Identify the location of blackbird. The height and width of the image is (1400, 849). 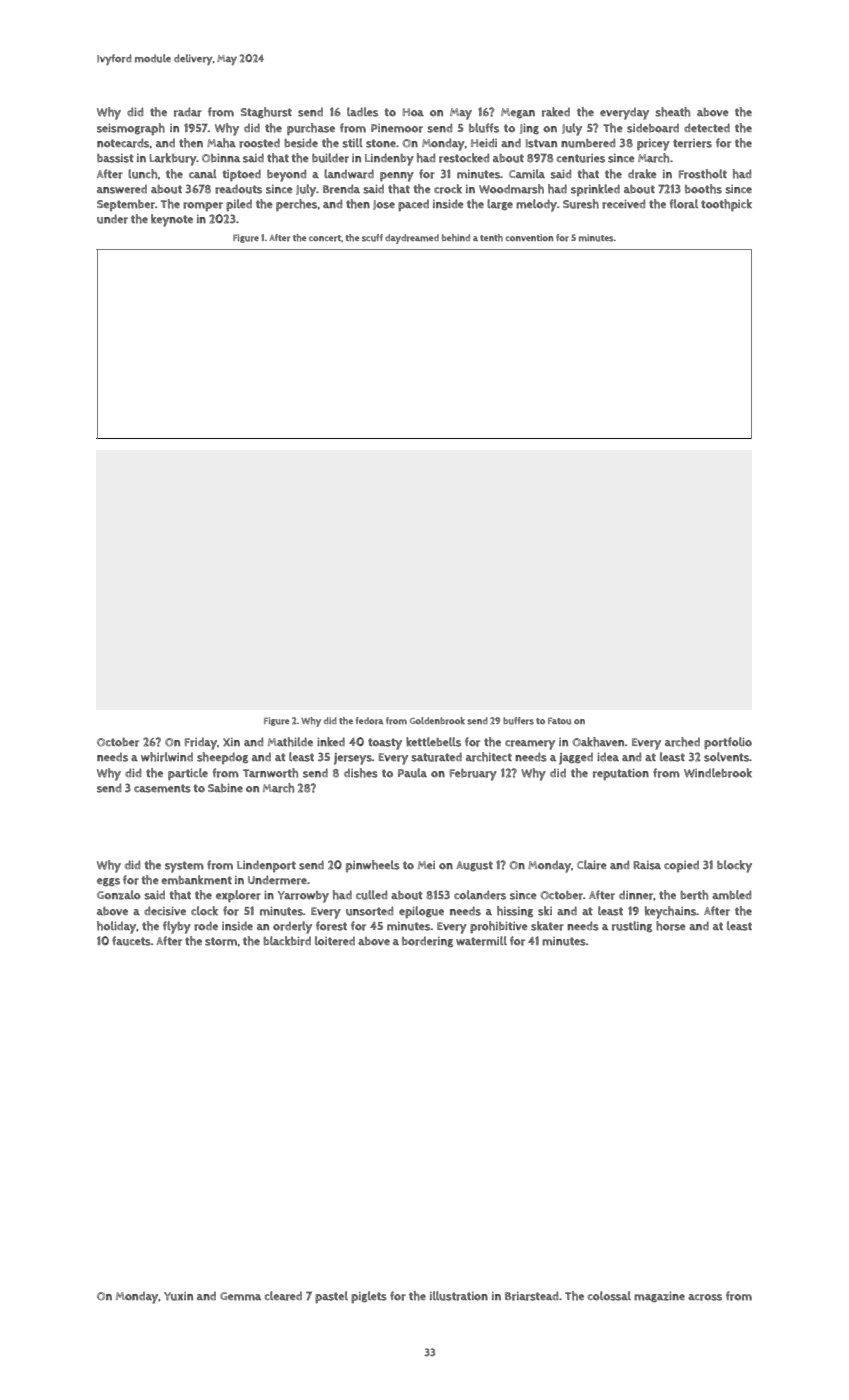
(287, 941).
